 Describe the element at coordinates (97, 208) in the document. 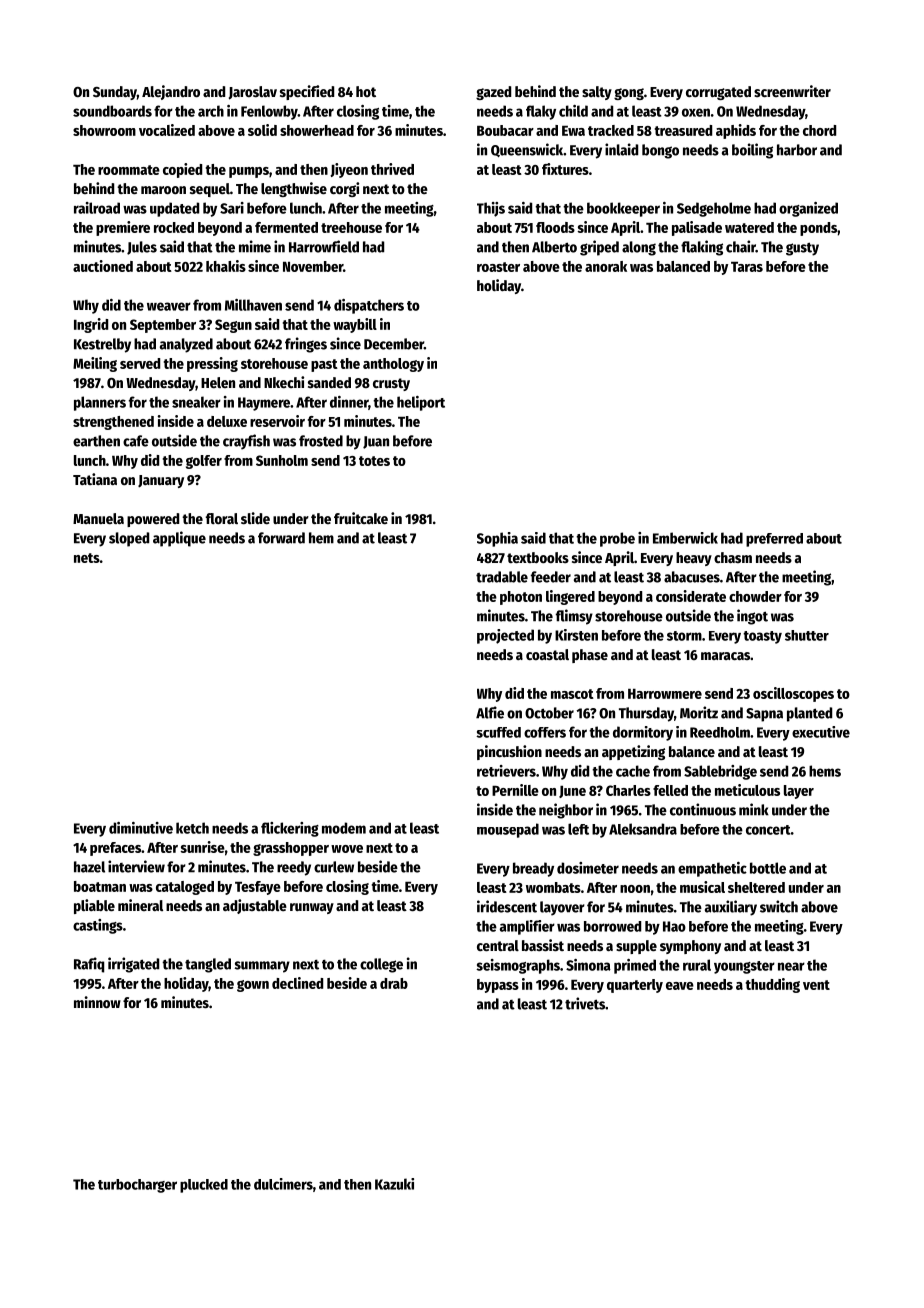

I see `railroad` at that location.
